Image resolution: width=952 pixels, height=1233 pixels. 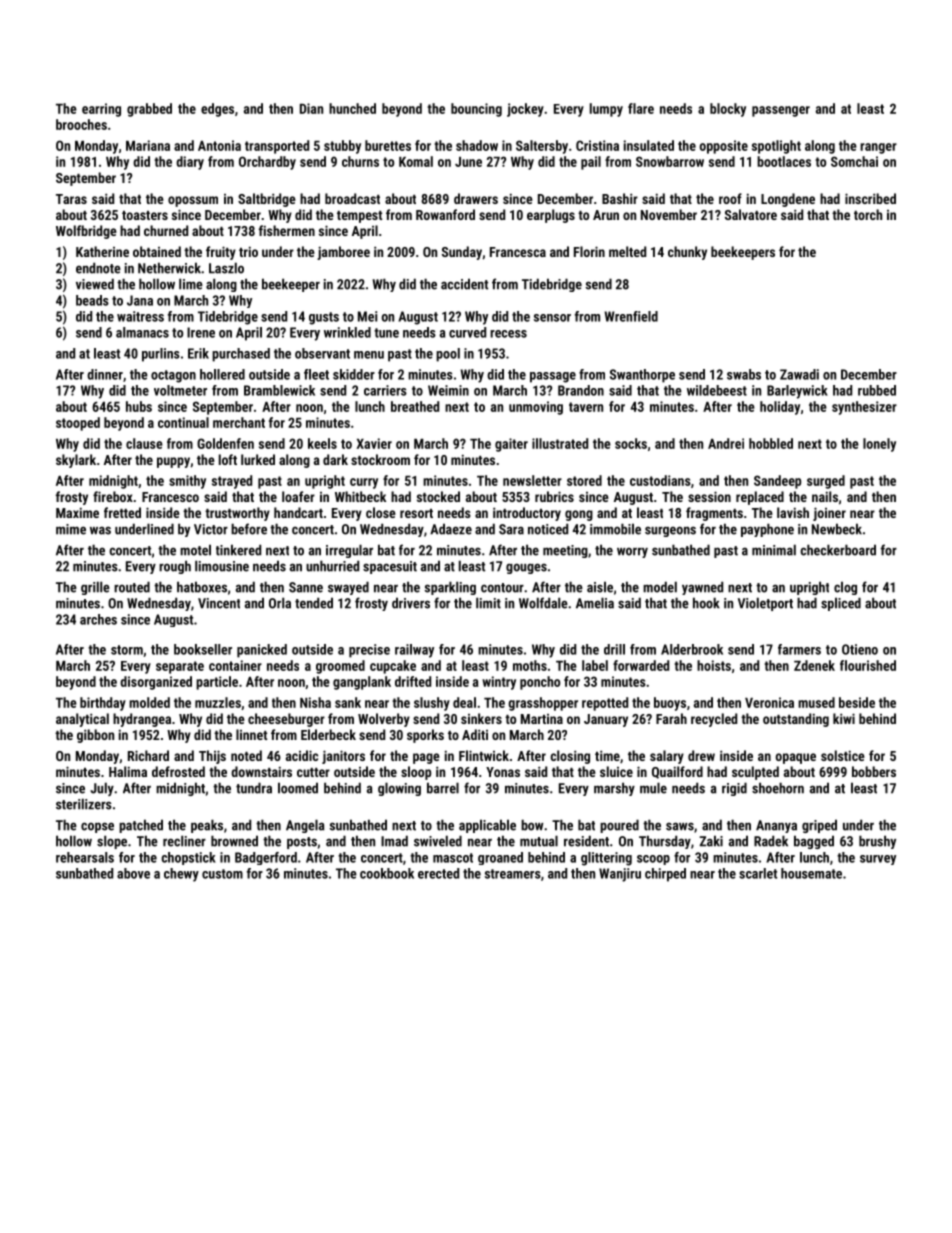 What do you see at coordinates (181, 875) in the document?
I see `chewy` at bounding box center [181, 875].
